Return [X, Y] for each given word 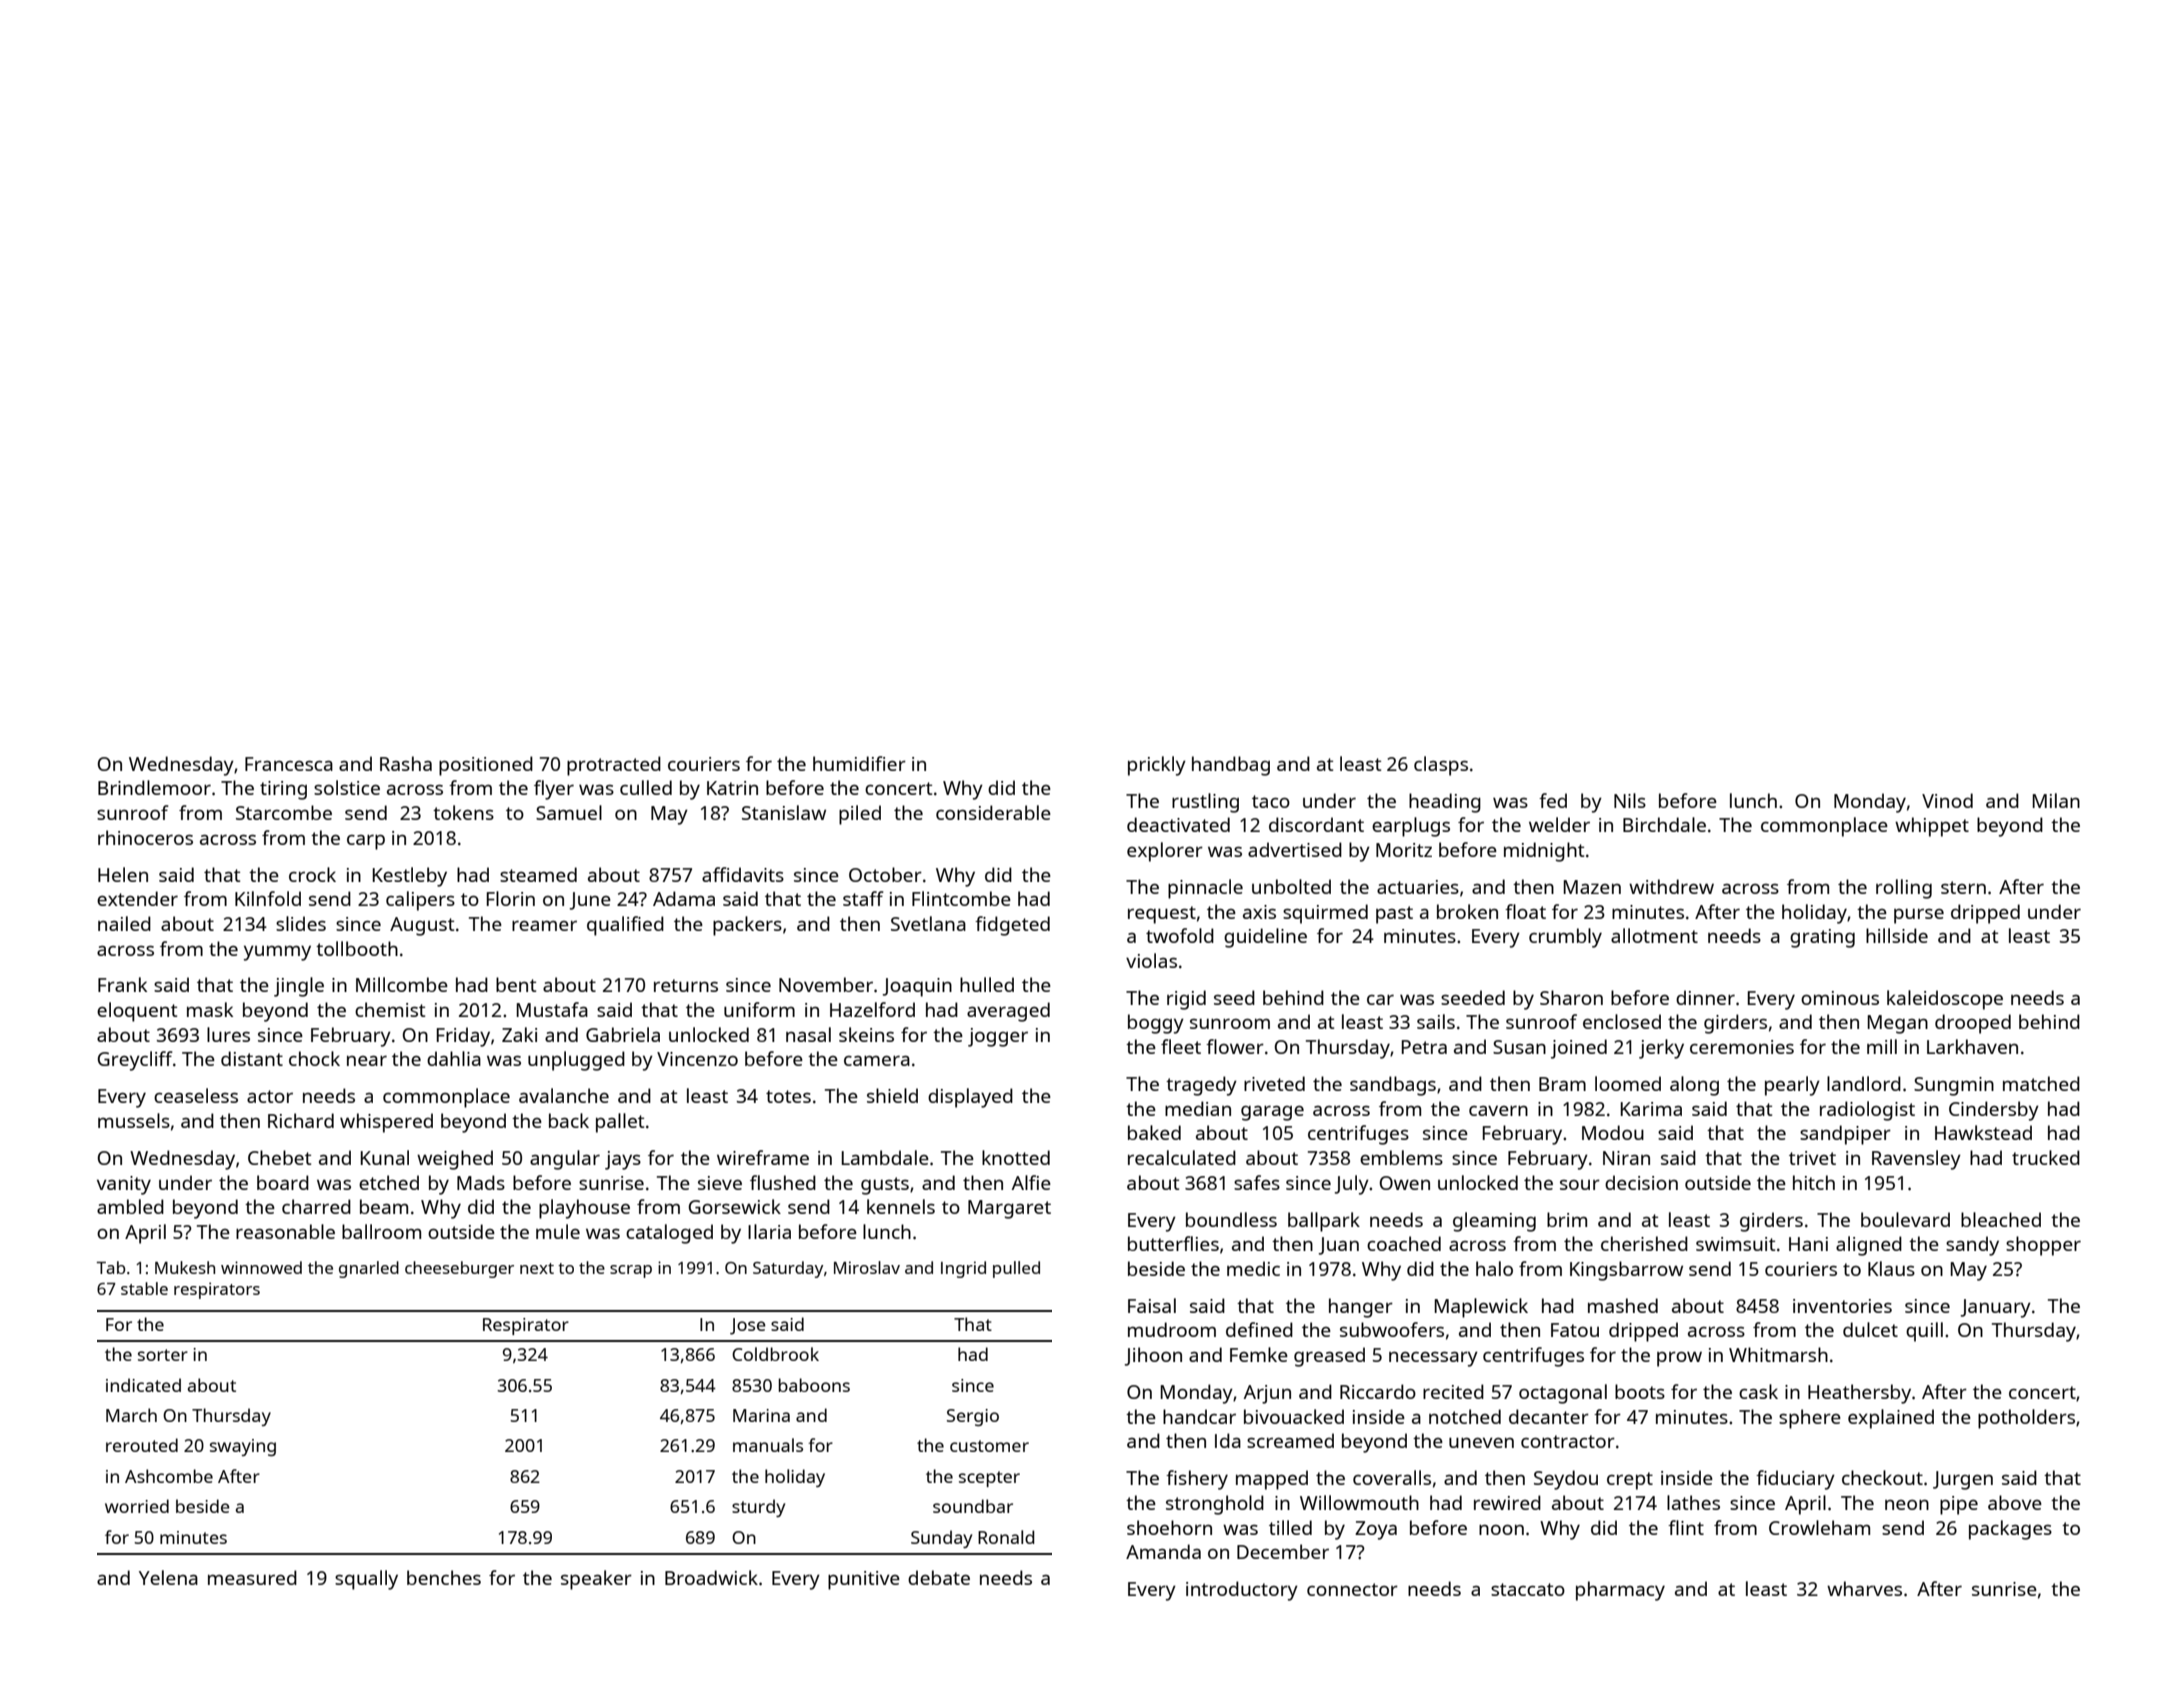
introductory [1242, 1591]
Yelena [168, 1577]
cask [1758, 1391]
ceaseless [196, 1095]
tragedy [1201, 1086]
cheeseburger [459, 1269]
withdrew [1671, 886]
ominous [1840, 998]
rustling [1205, 803]
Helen [123, 874]
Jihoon [1153, 1356]
